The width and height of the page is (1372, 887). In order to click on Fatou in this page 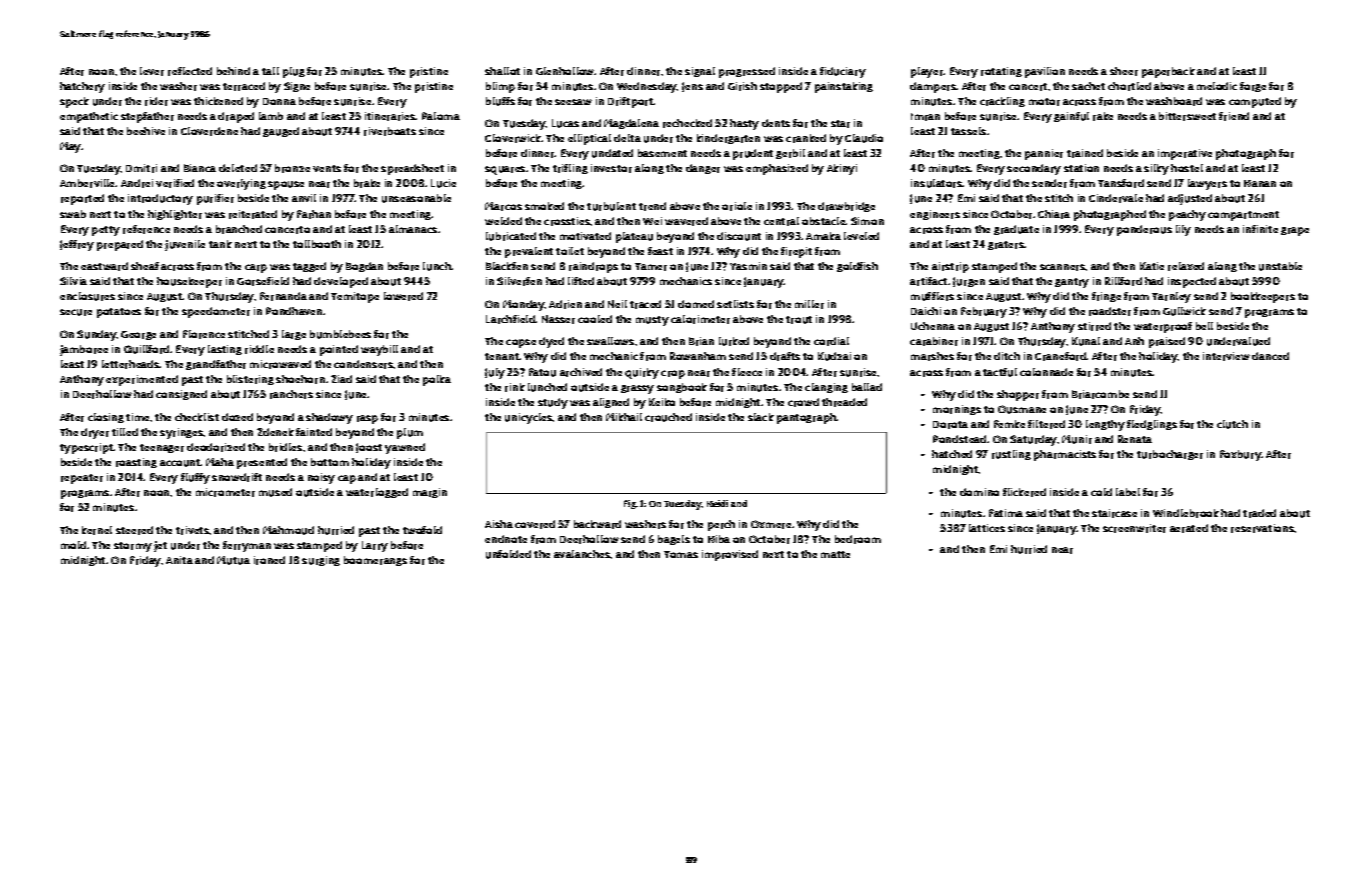, I will do `click(542, 372)`.
